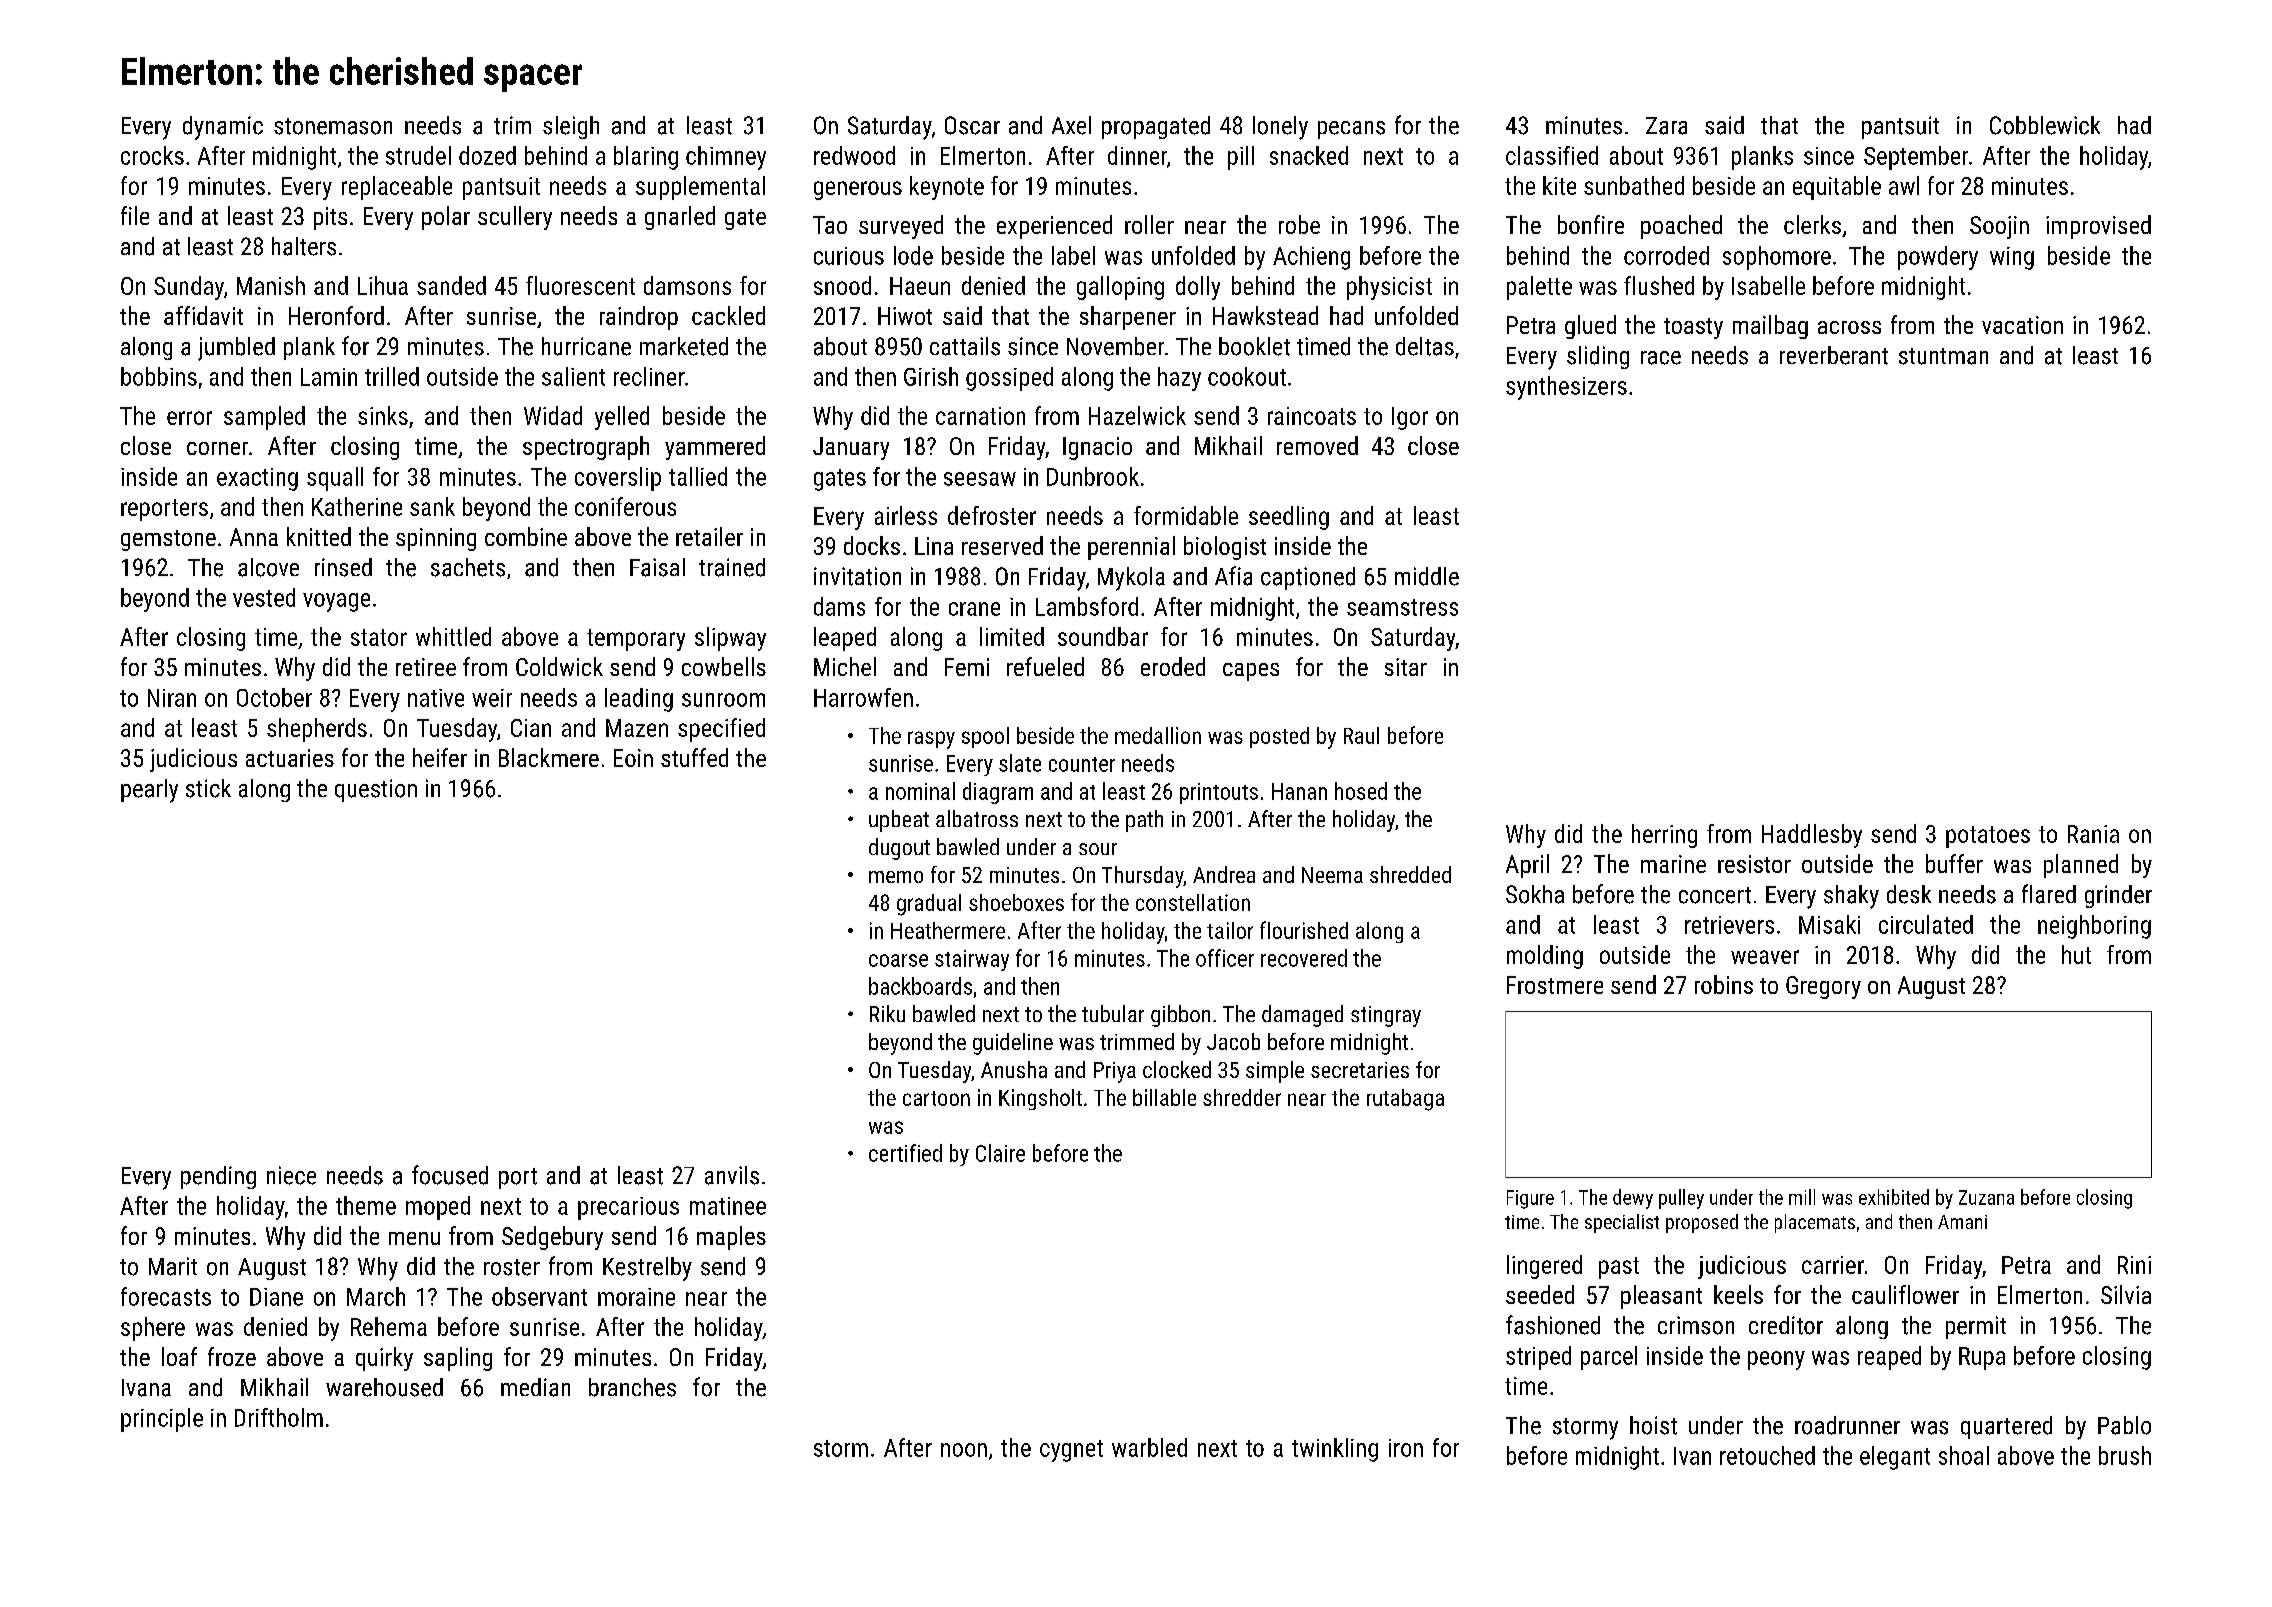  I want to click on peony, so click(1776, 1360).
